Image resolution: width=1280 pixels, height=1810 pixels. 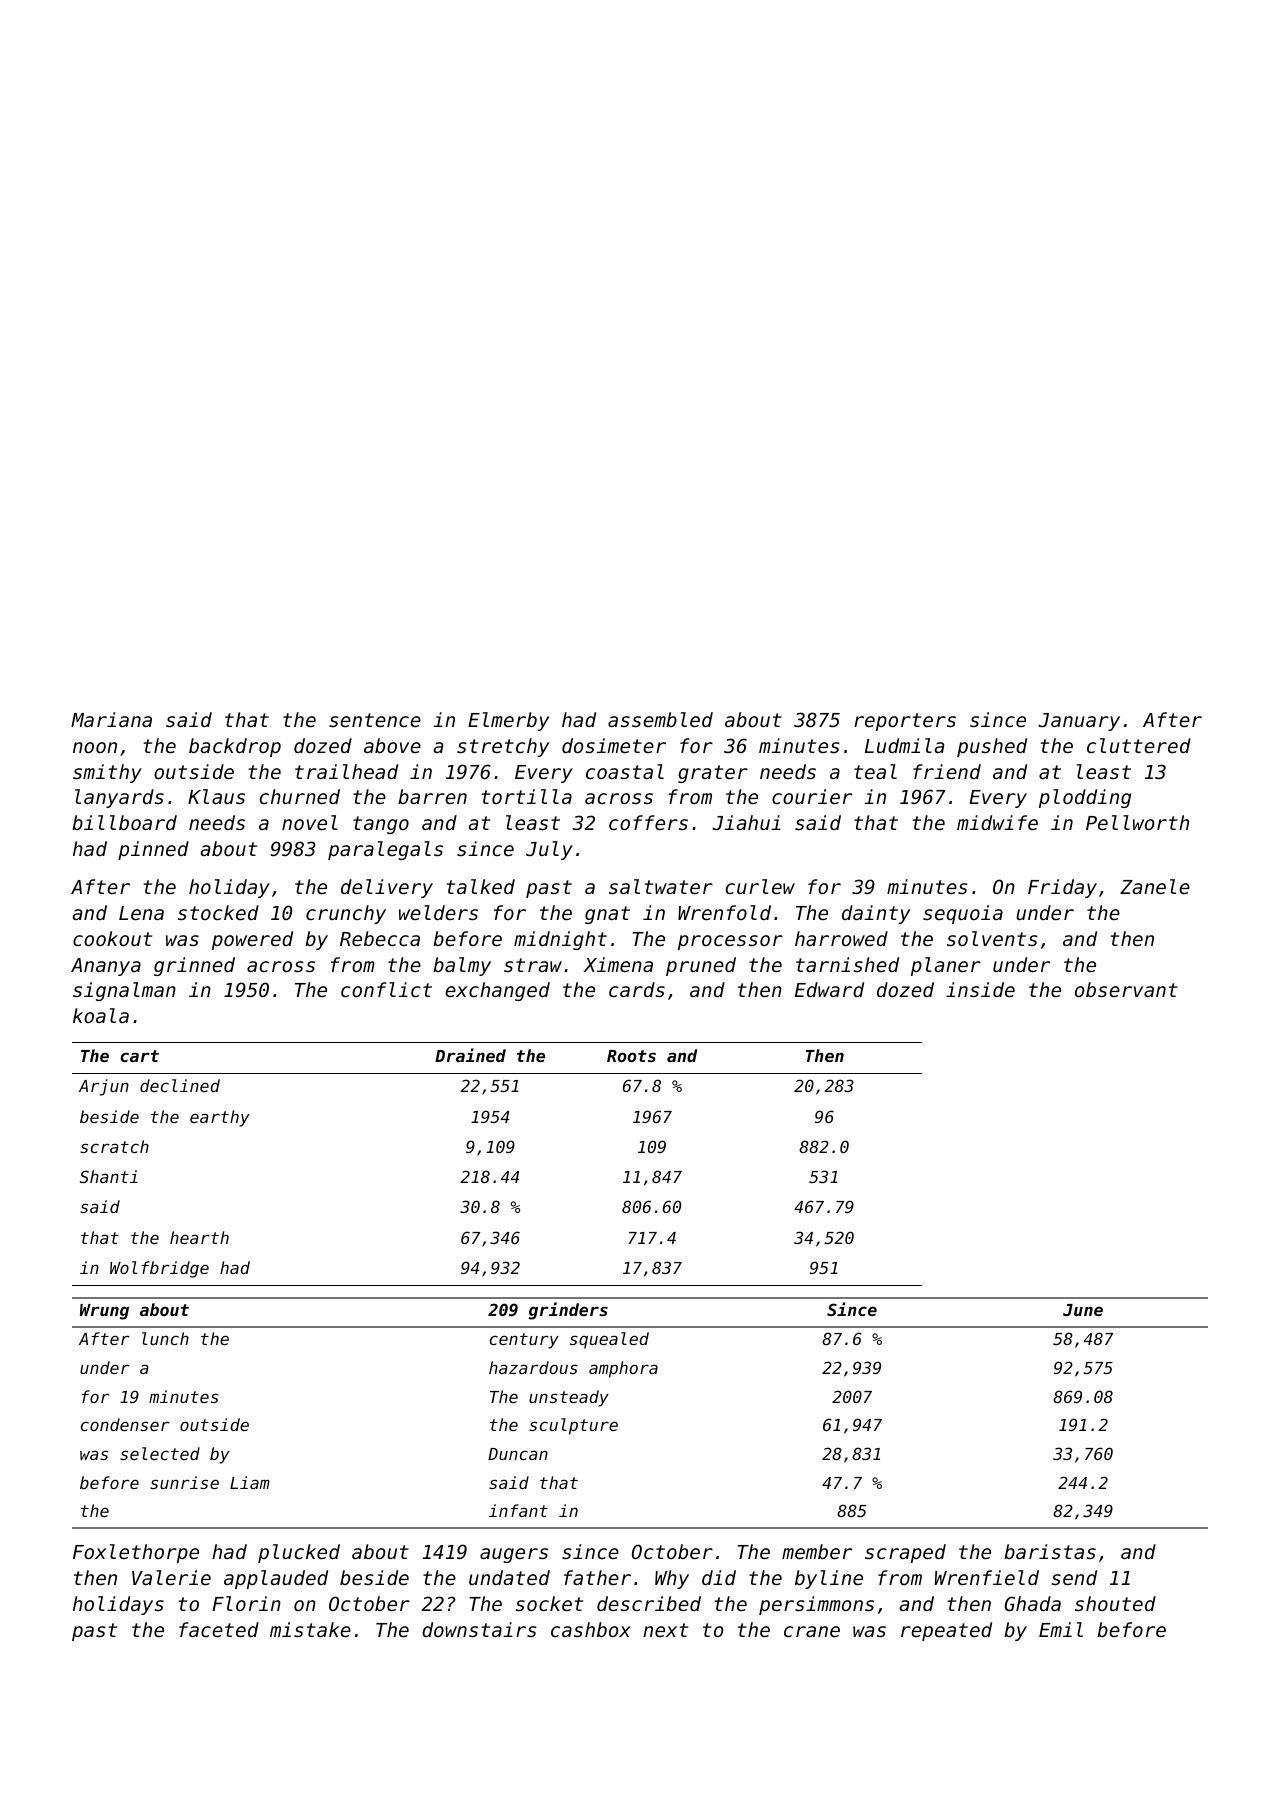 What do you see at coordinates (216, 796) in the screenshot?
I see `Klaus` at bounding box center [216, 796].
